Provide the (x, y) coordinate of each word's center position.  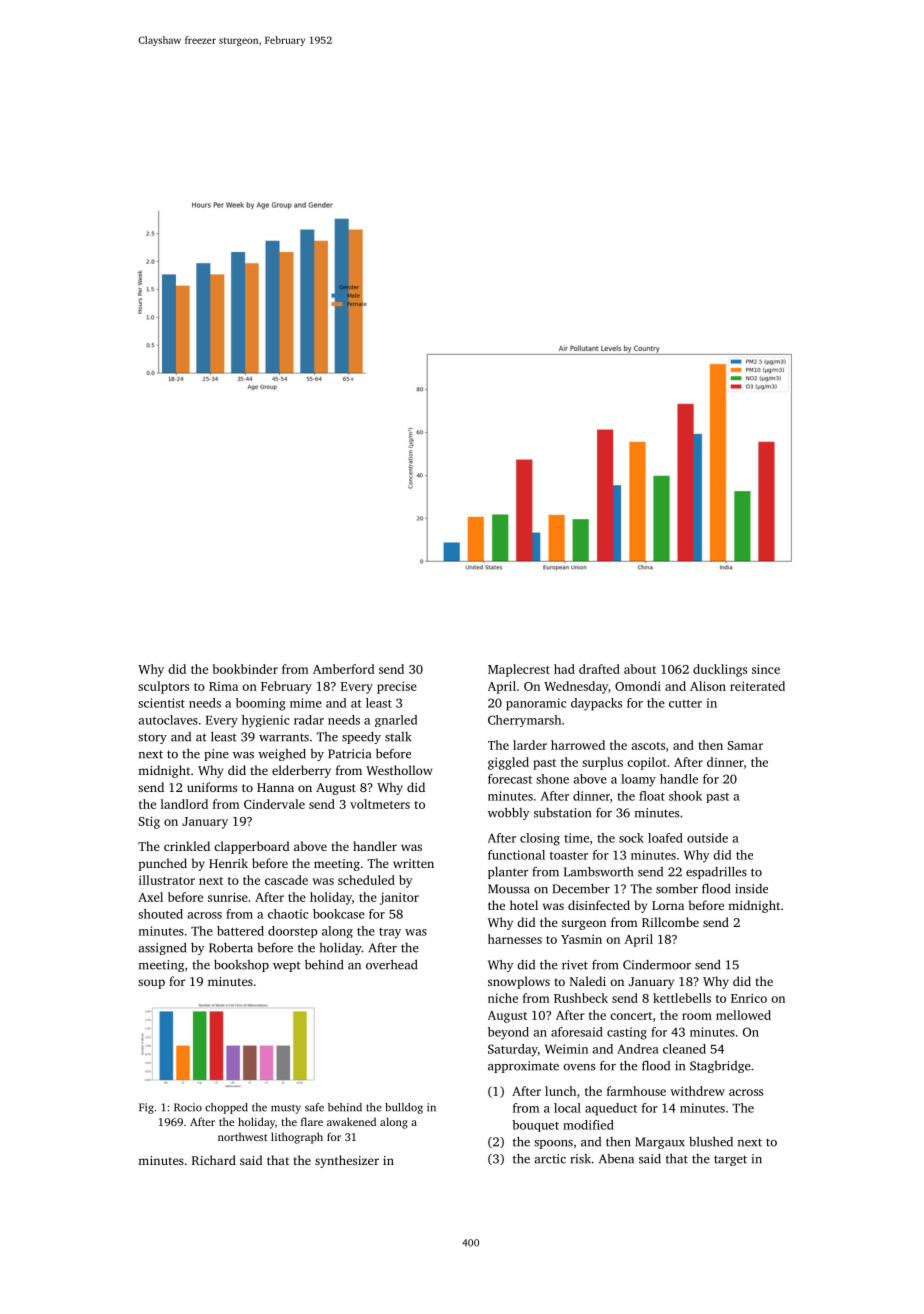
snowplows (519, 982)
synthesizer (347, 1161)
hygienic (265, 721)
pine (216, 755)
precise (397, 687)
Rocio (188, 1107)
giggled (508, 763)
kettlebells (682, 998)
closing (540, 839)
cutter (685, 704)
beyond (508, 1033)
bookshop (241, 965)
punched (162, 864)
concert (631, 1016)
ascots (648, 746)
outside (707, 838)
